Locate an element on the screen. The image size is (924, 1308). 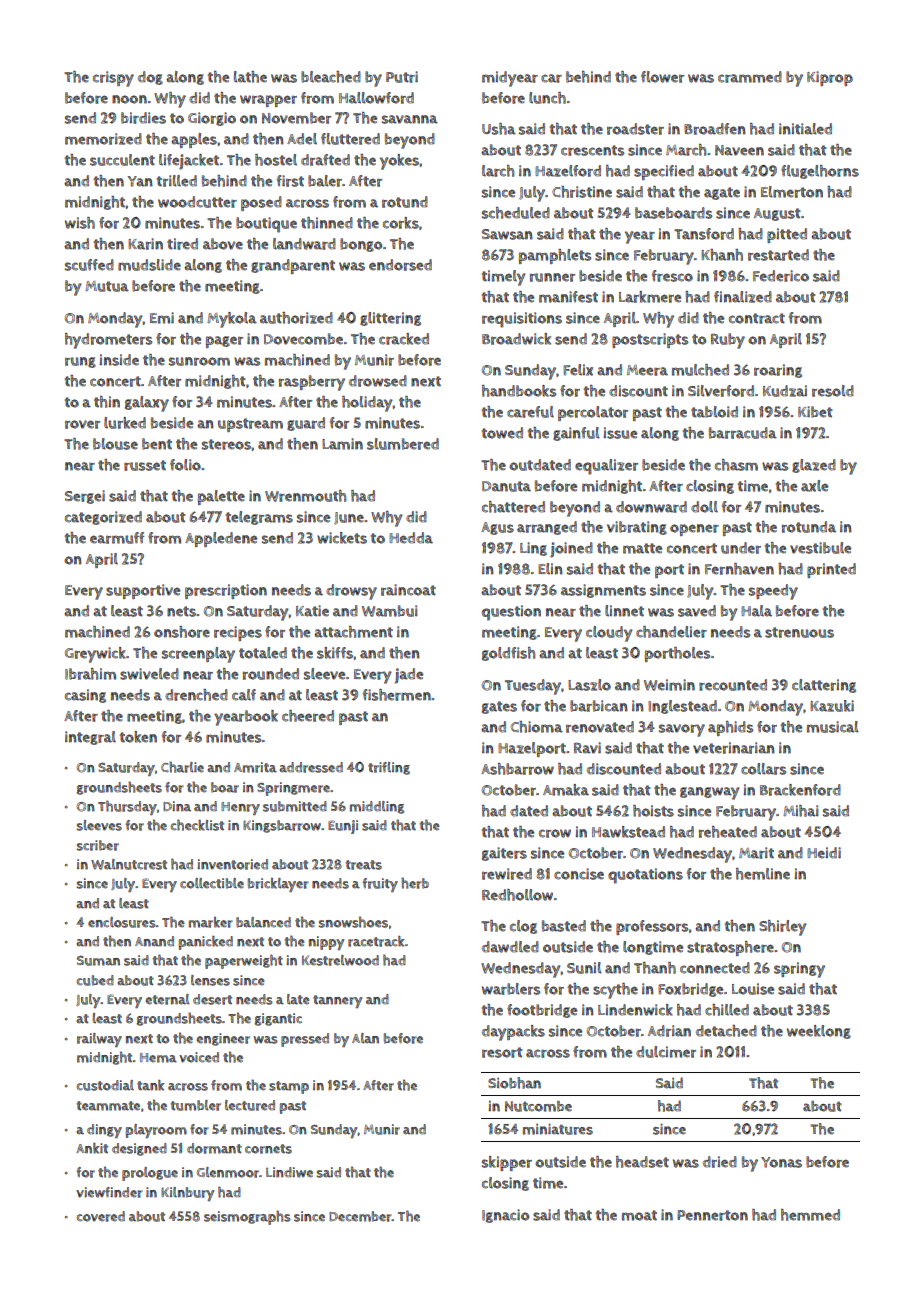
hoists is located at coordinates (653, 811).
